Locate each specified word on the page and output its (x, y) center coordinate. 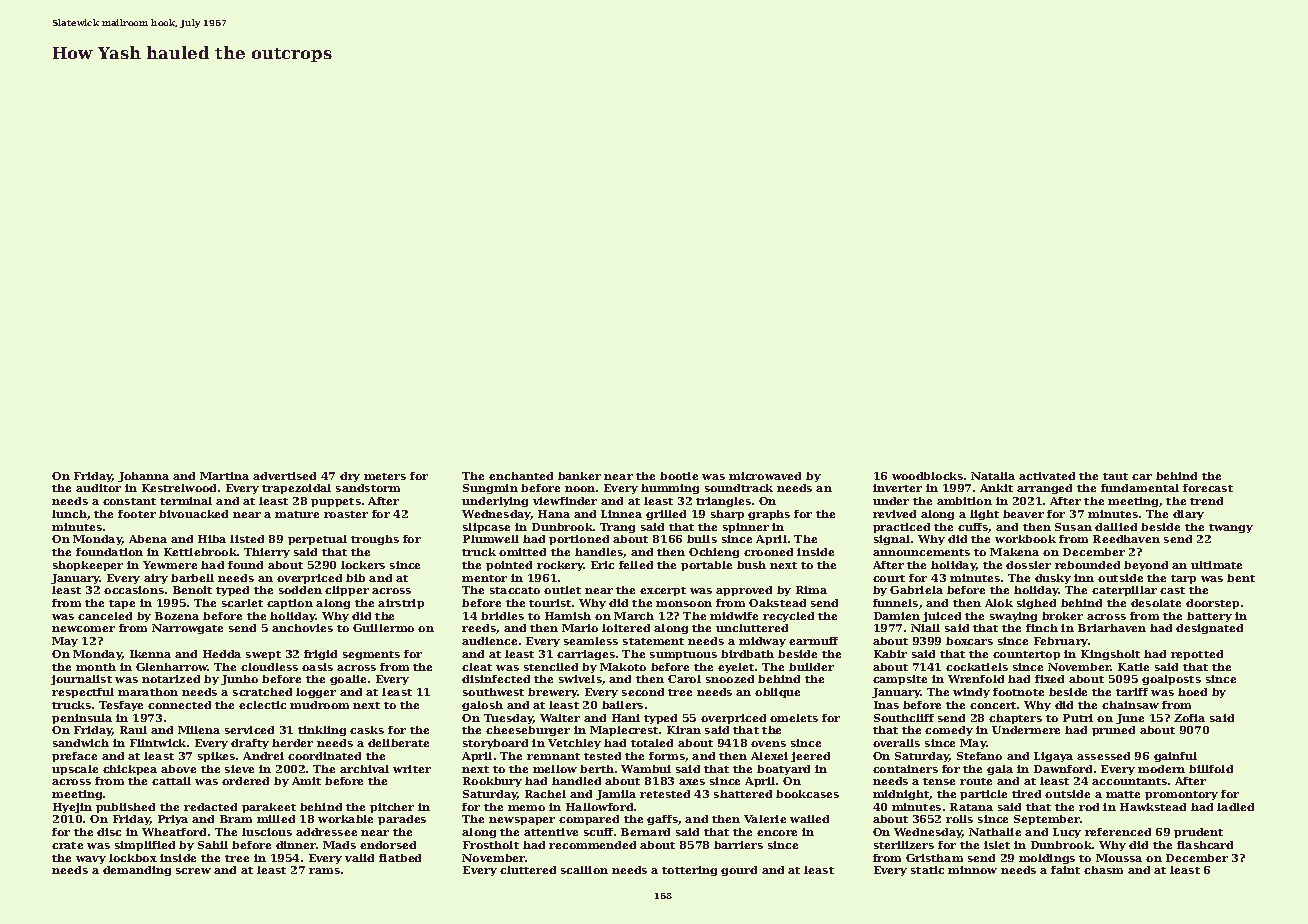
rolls (959, 819)
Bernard (645, 832)
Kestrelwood (179, 488)
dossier (1028, 565)
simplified (145, 846)
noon (580, 489)
